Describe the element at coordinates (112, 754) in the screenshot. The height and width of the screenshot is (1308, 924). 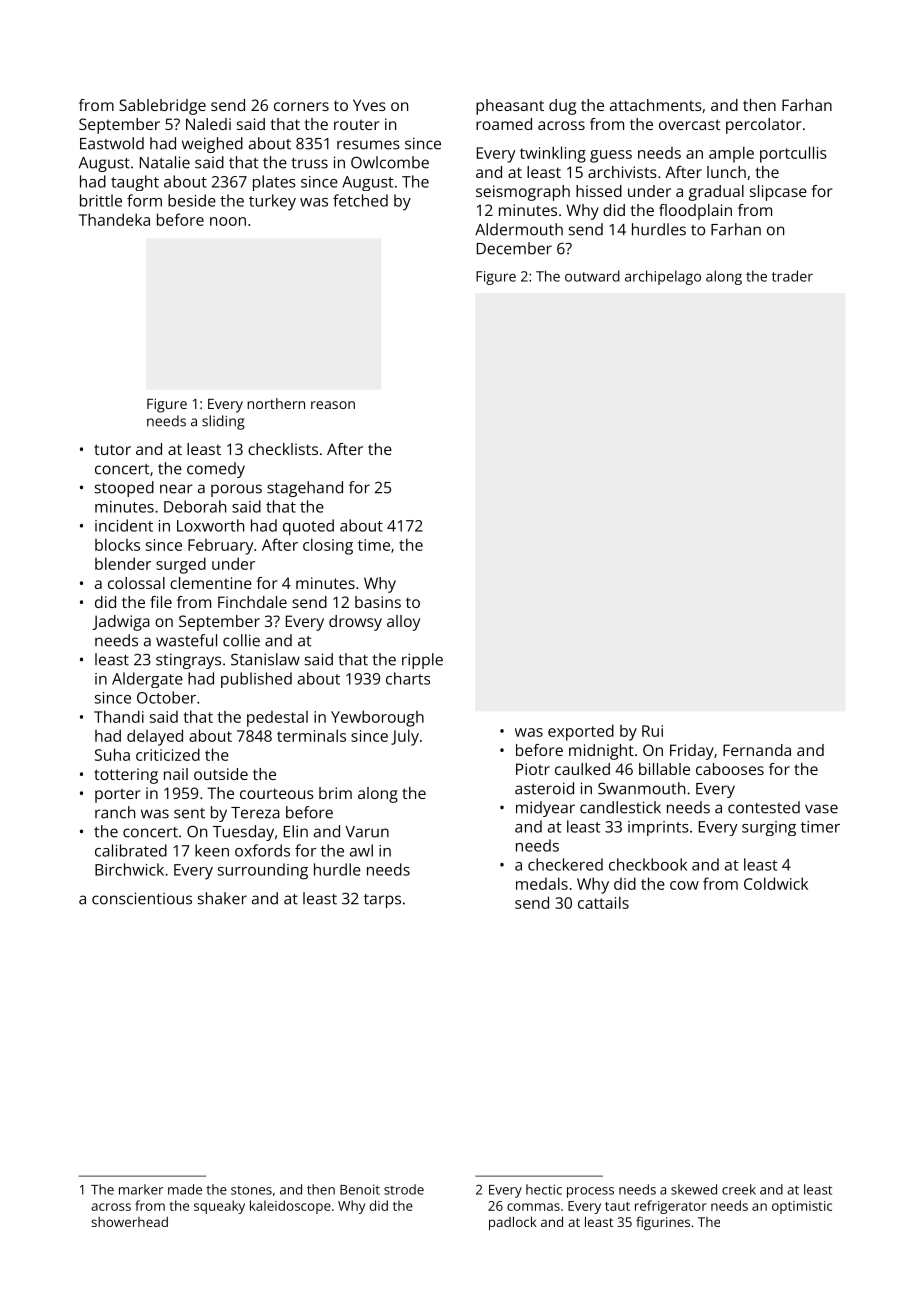
I see `Suha` at that location.
